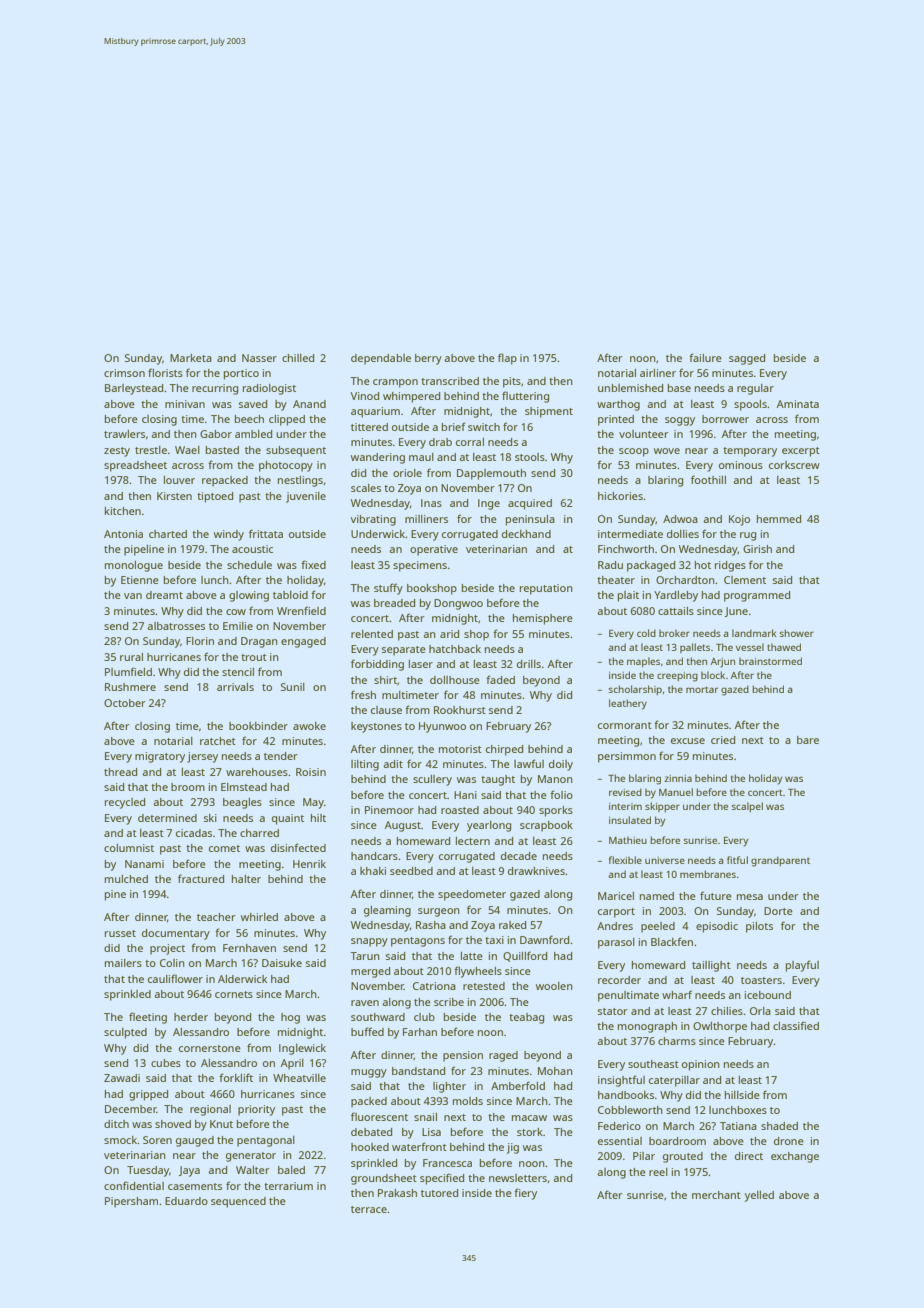 The image size is (924, 1308). What do you see at coordinates (463, 1056) in the document?
I see `pension` at bounding box center [463, 1056].
